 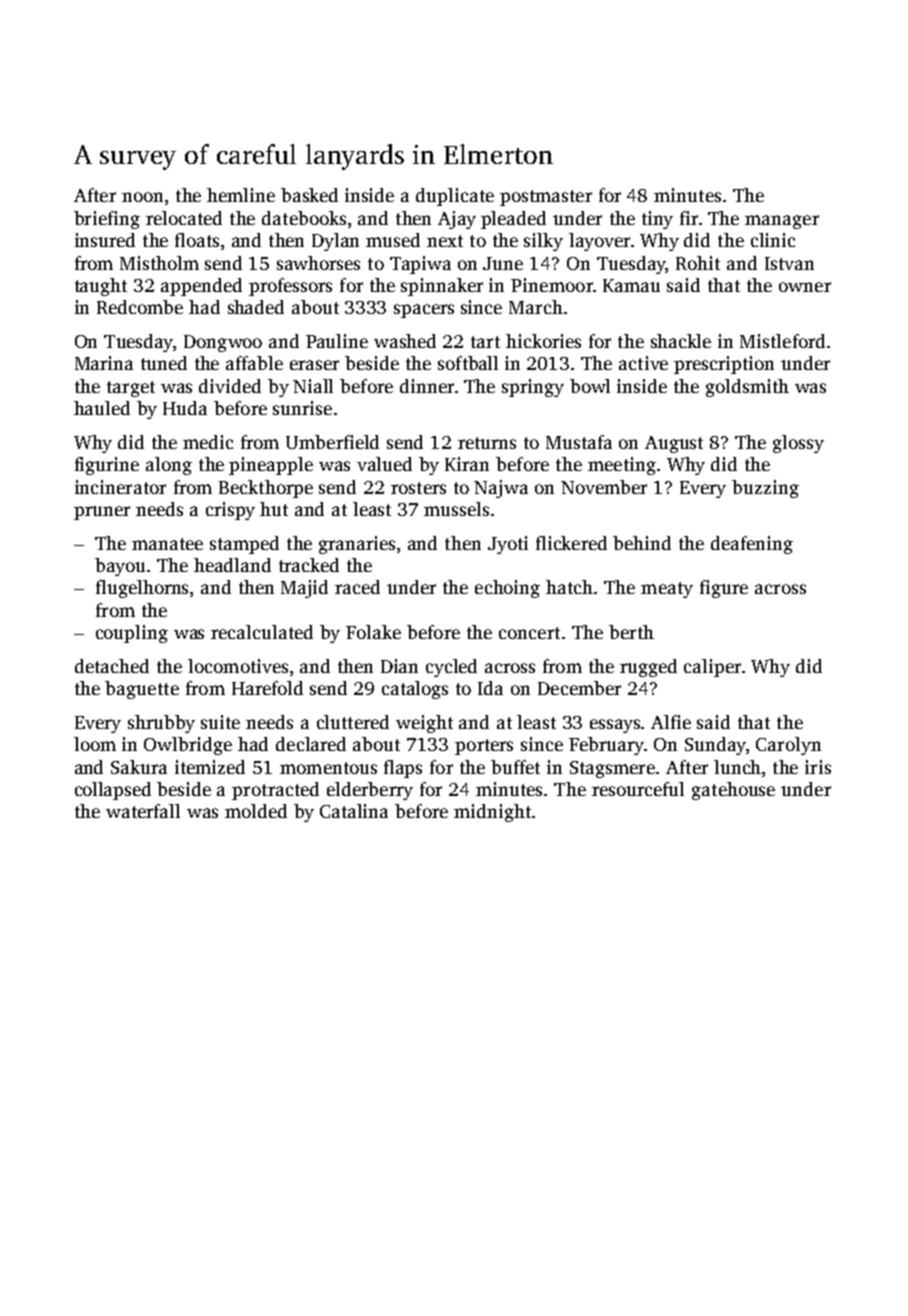 I want to click on softball, so click(x=468, y=363).
